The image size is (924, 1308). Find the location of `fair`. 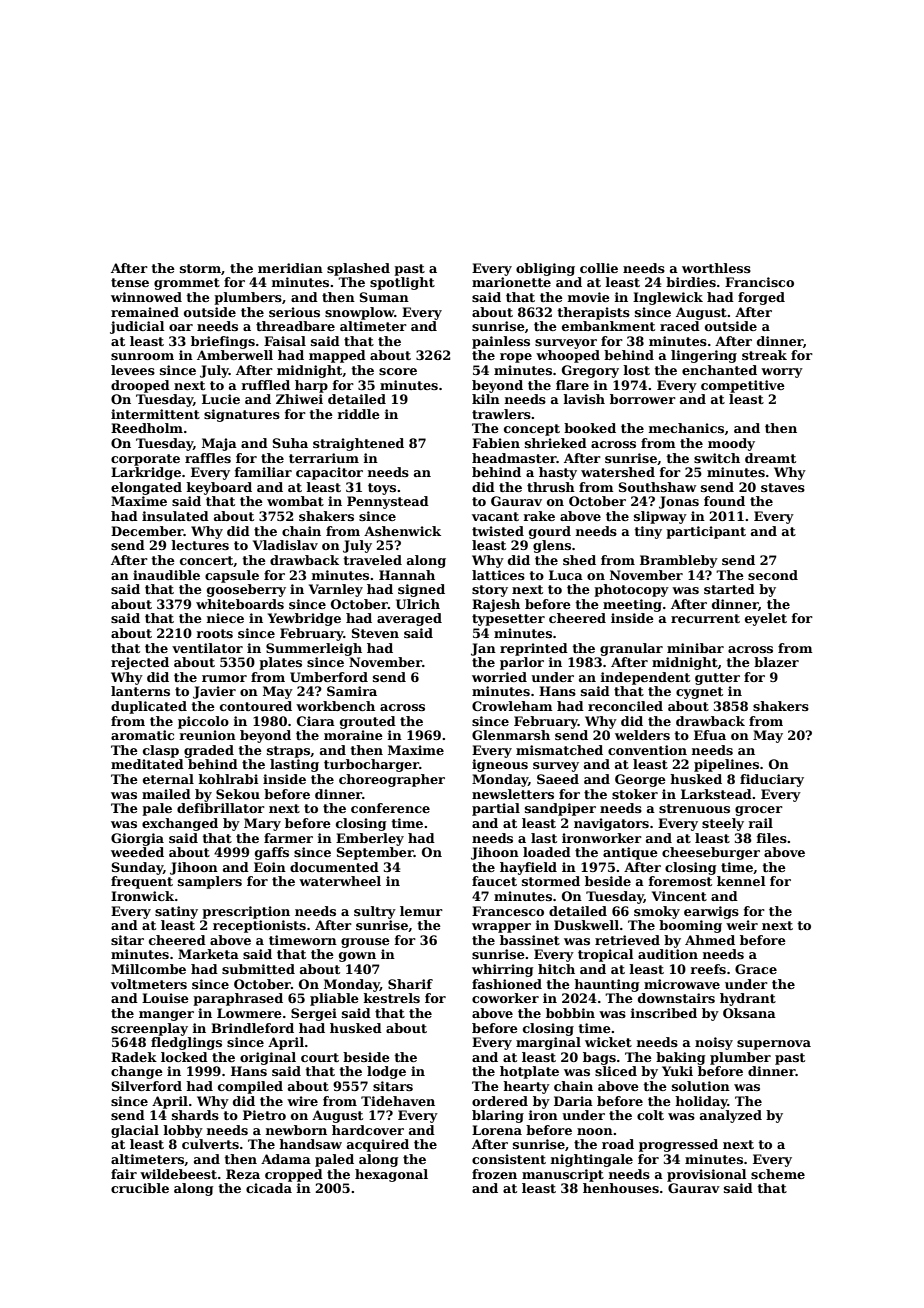

fair is located at coordinates (124, 1174).
